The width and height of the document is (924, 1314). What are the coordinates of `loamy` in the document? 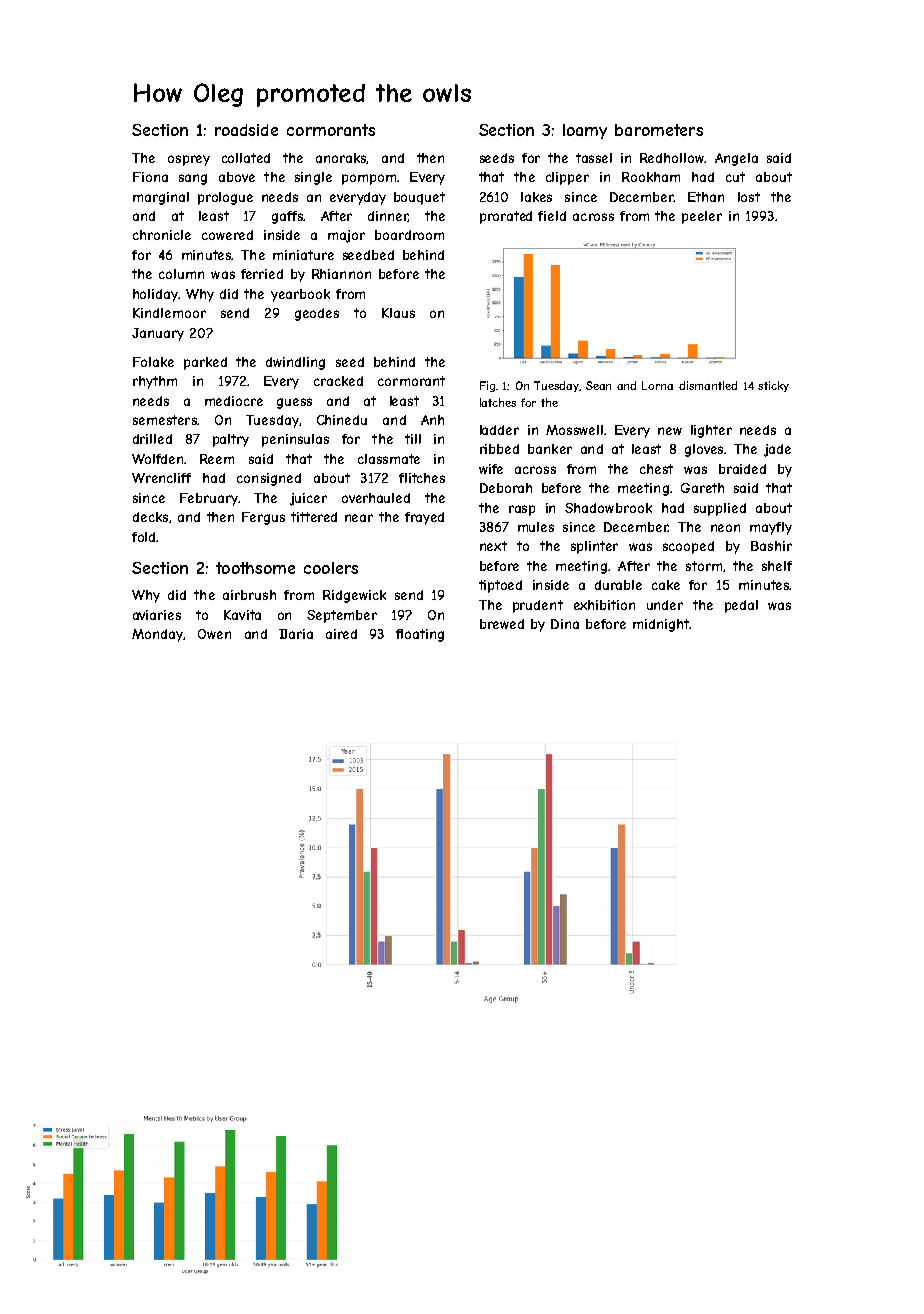 It's located at (585, 131).
